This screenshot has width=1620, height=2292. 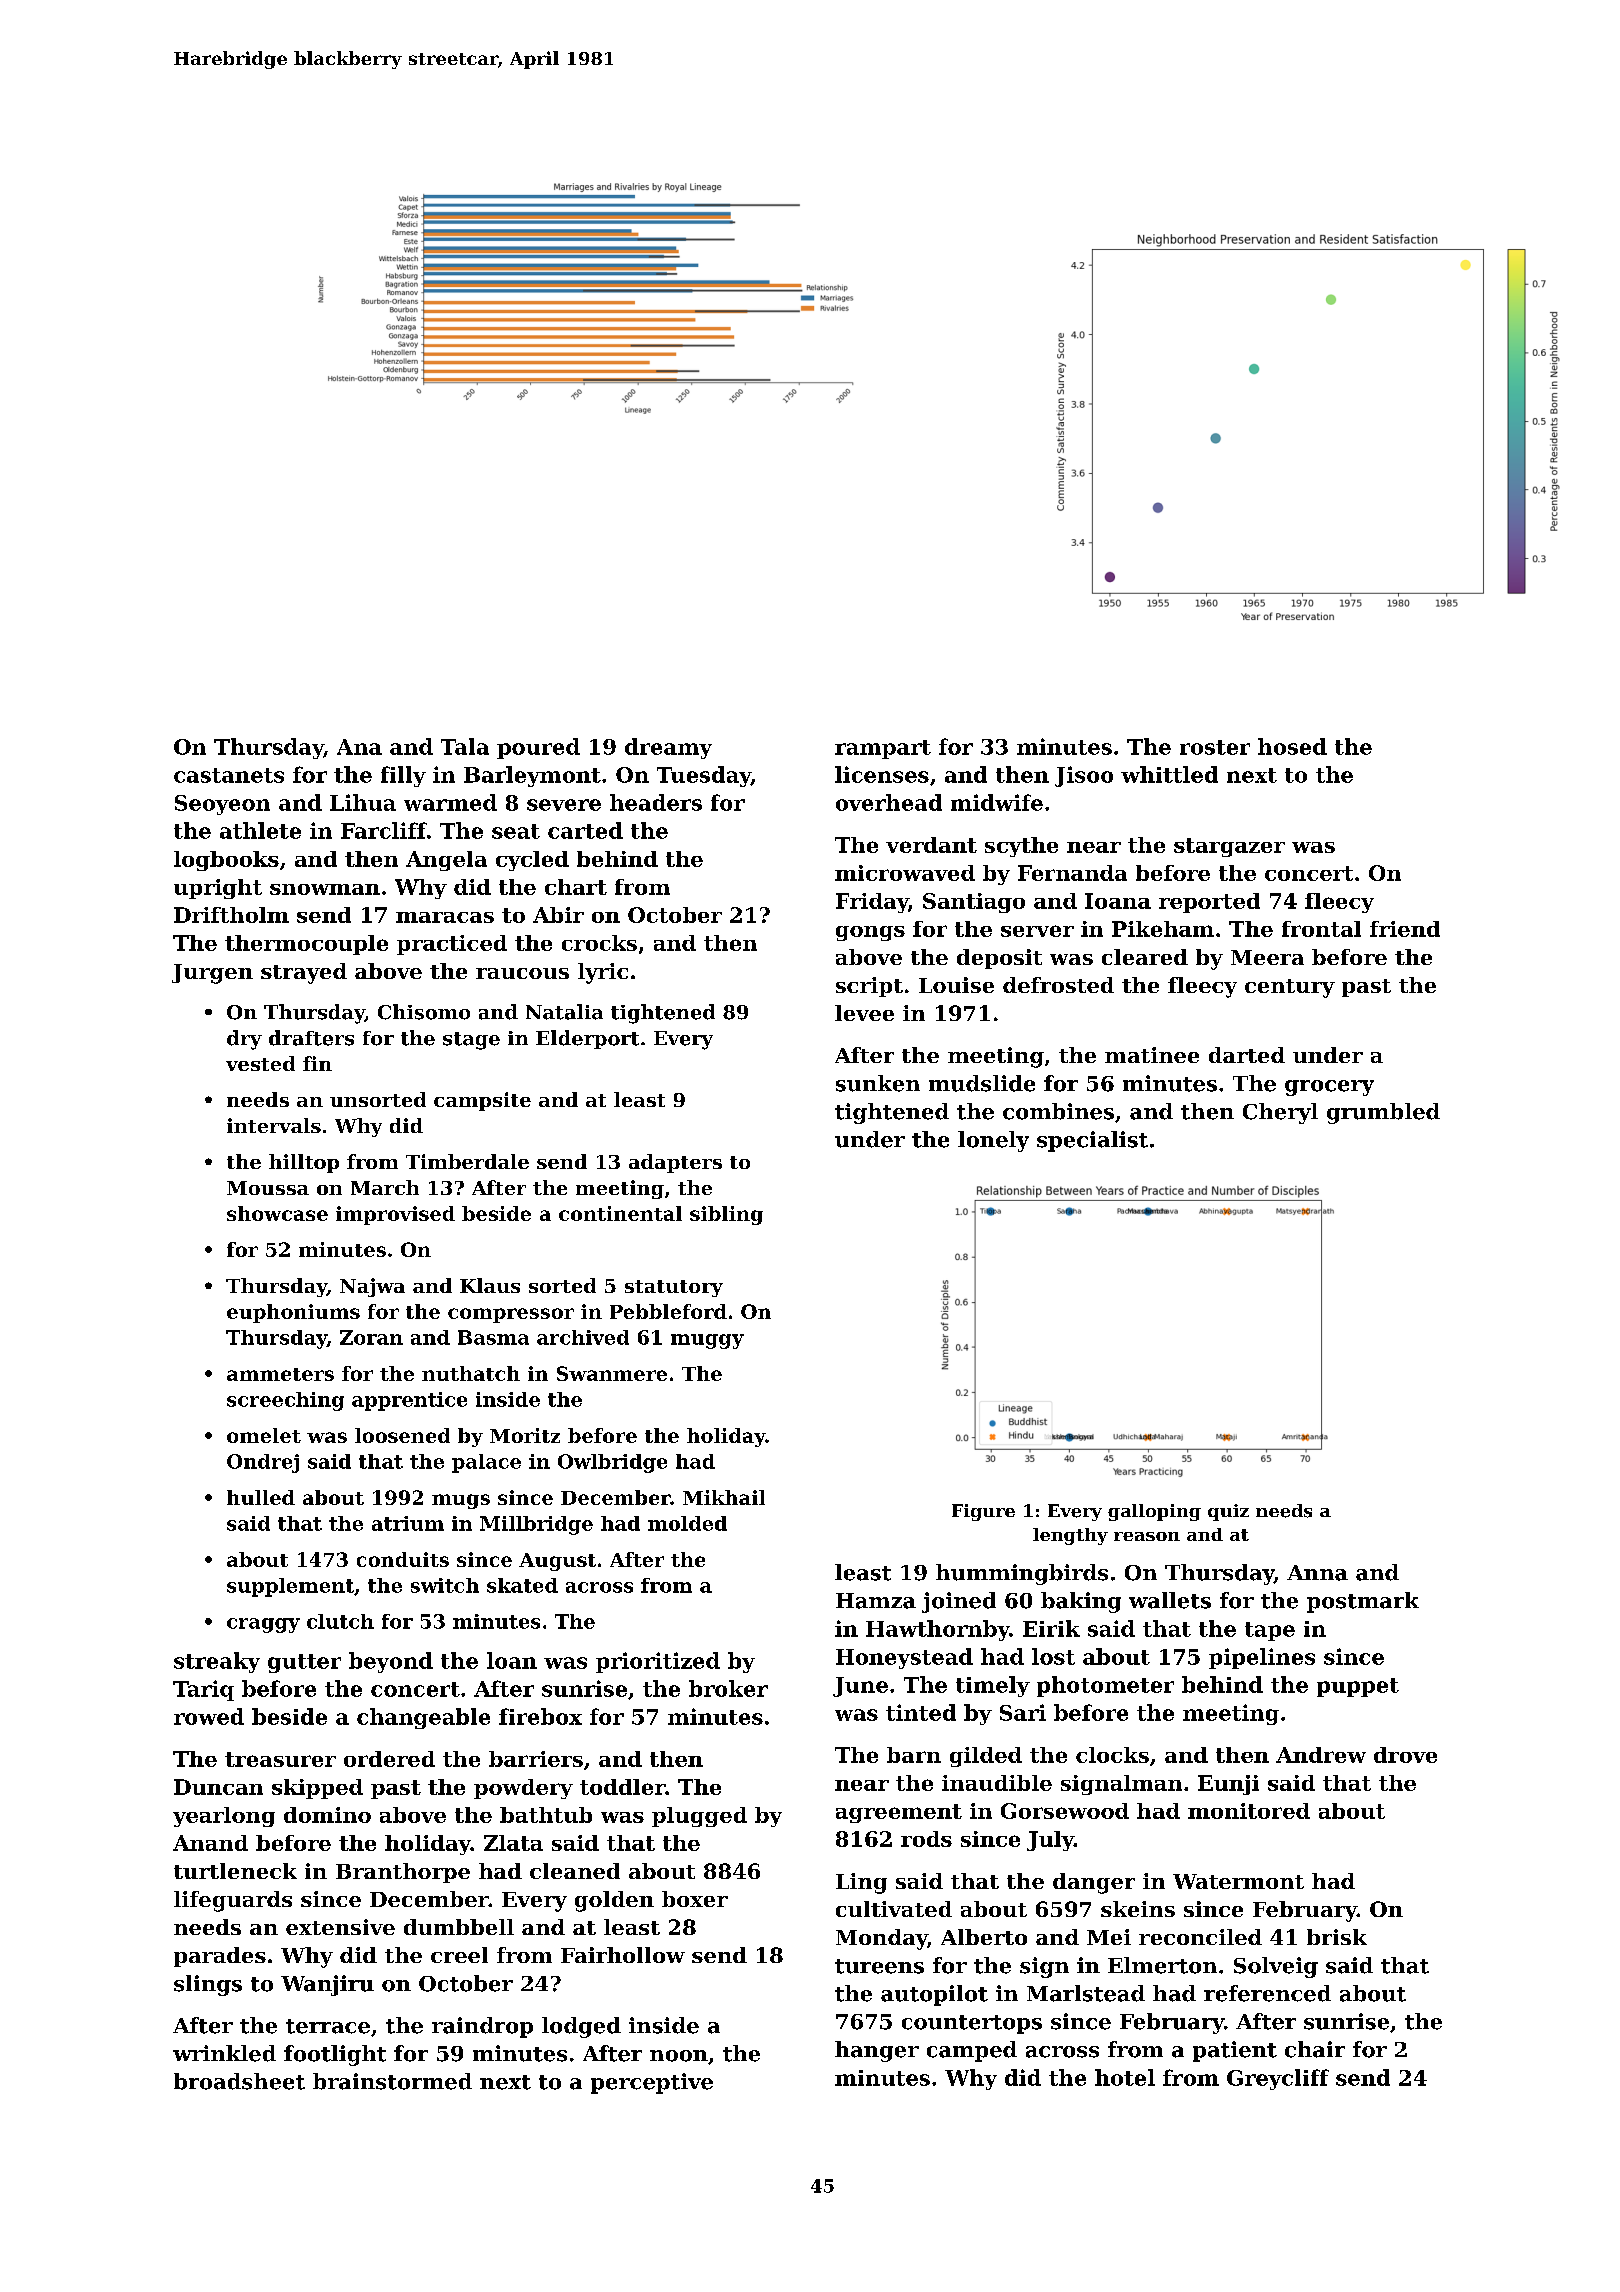 I want to click on hotel, so click(x=1125, y=2077).
